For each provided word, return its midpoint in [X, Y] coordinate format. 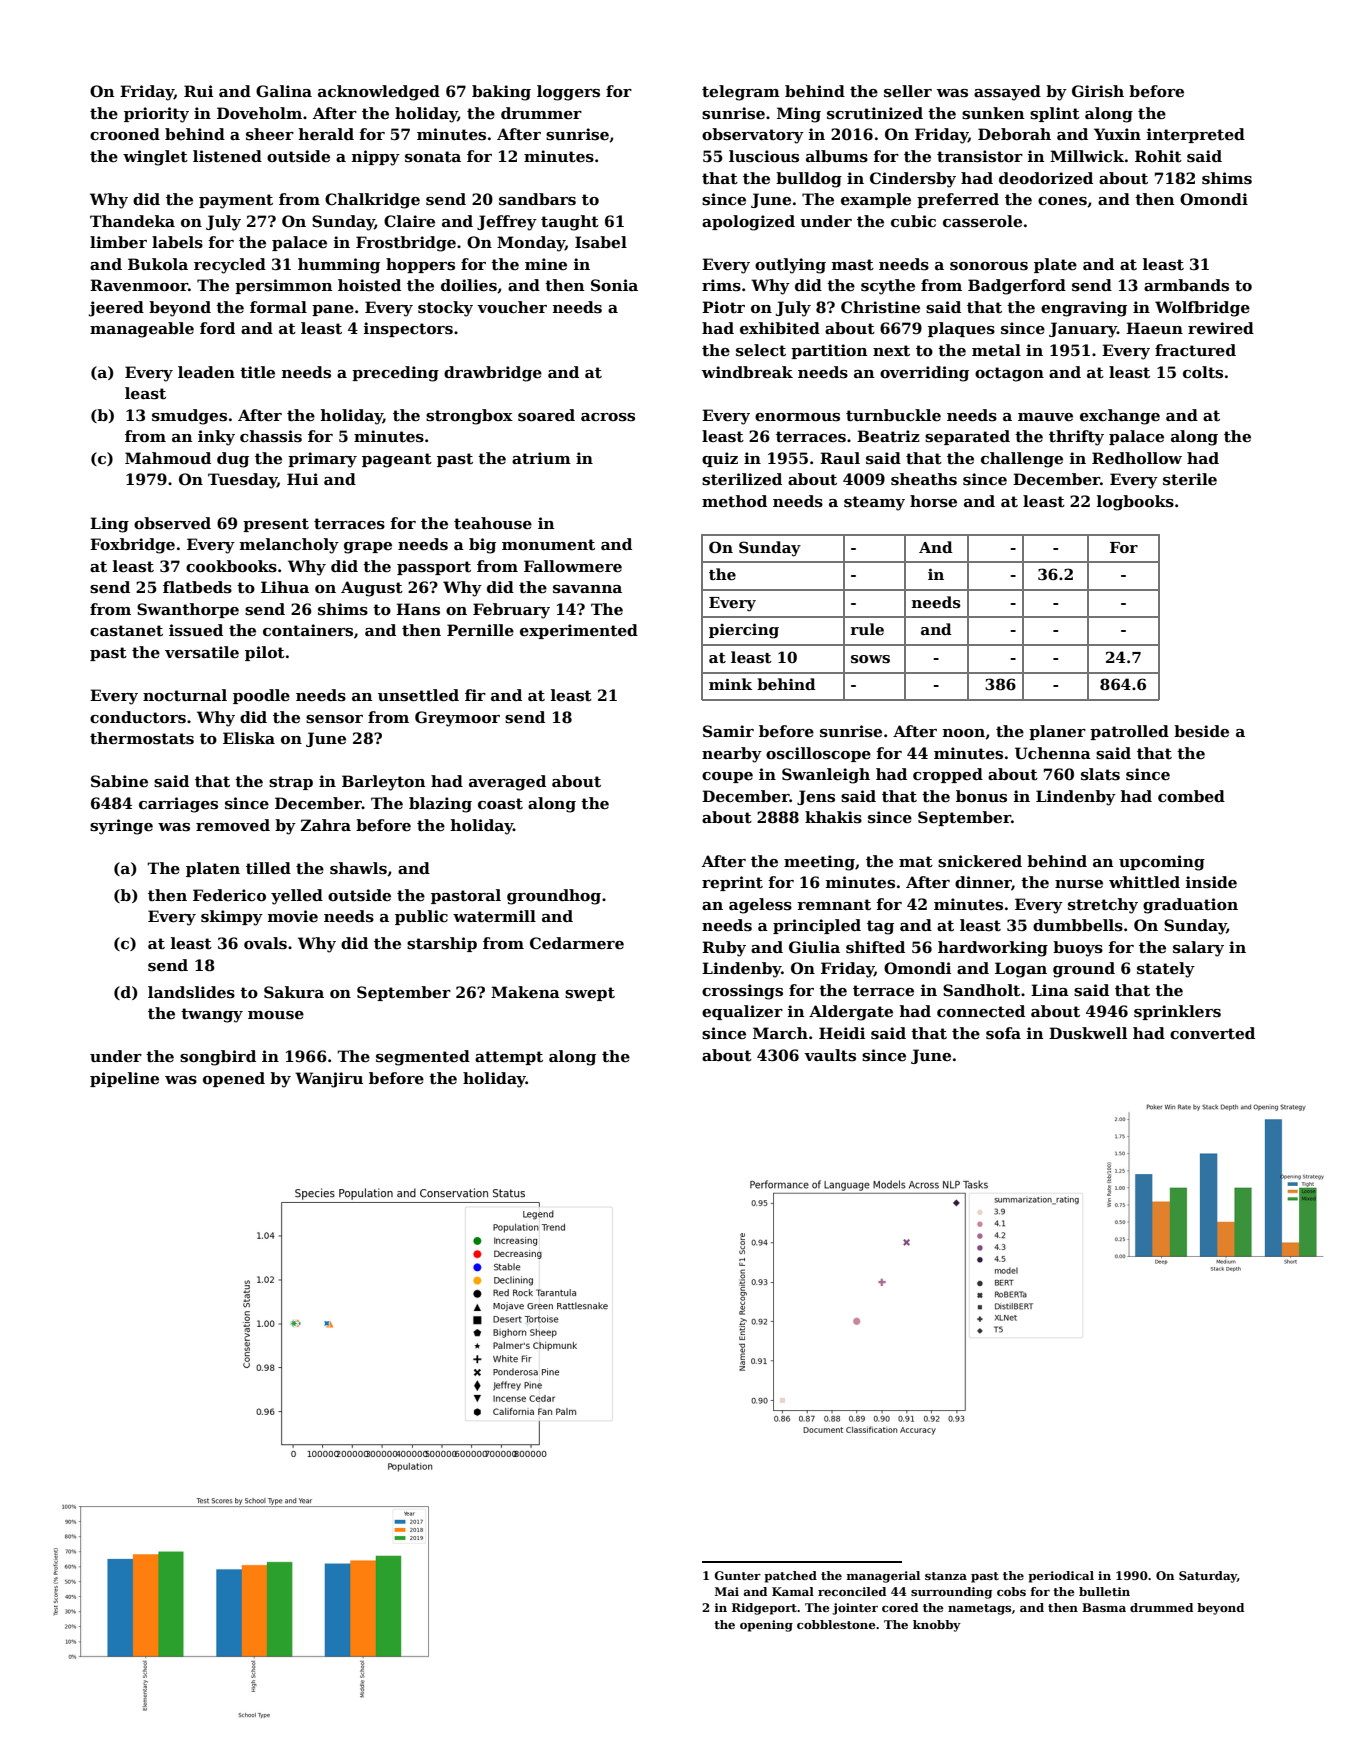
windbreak [747, 372]
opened [234, 1079]
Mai [727, 1591]
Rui [198, 91]
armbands [1186, 285]
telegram [741, 93]
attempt [509, 1058]
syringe [121, 827]
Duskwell [1088, 1033]
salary [1198, 949]
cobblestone [836, 1624]
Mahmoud [168, 458]
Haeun [1154, 328]
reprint [732, 883]
